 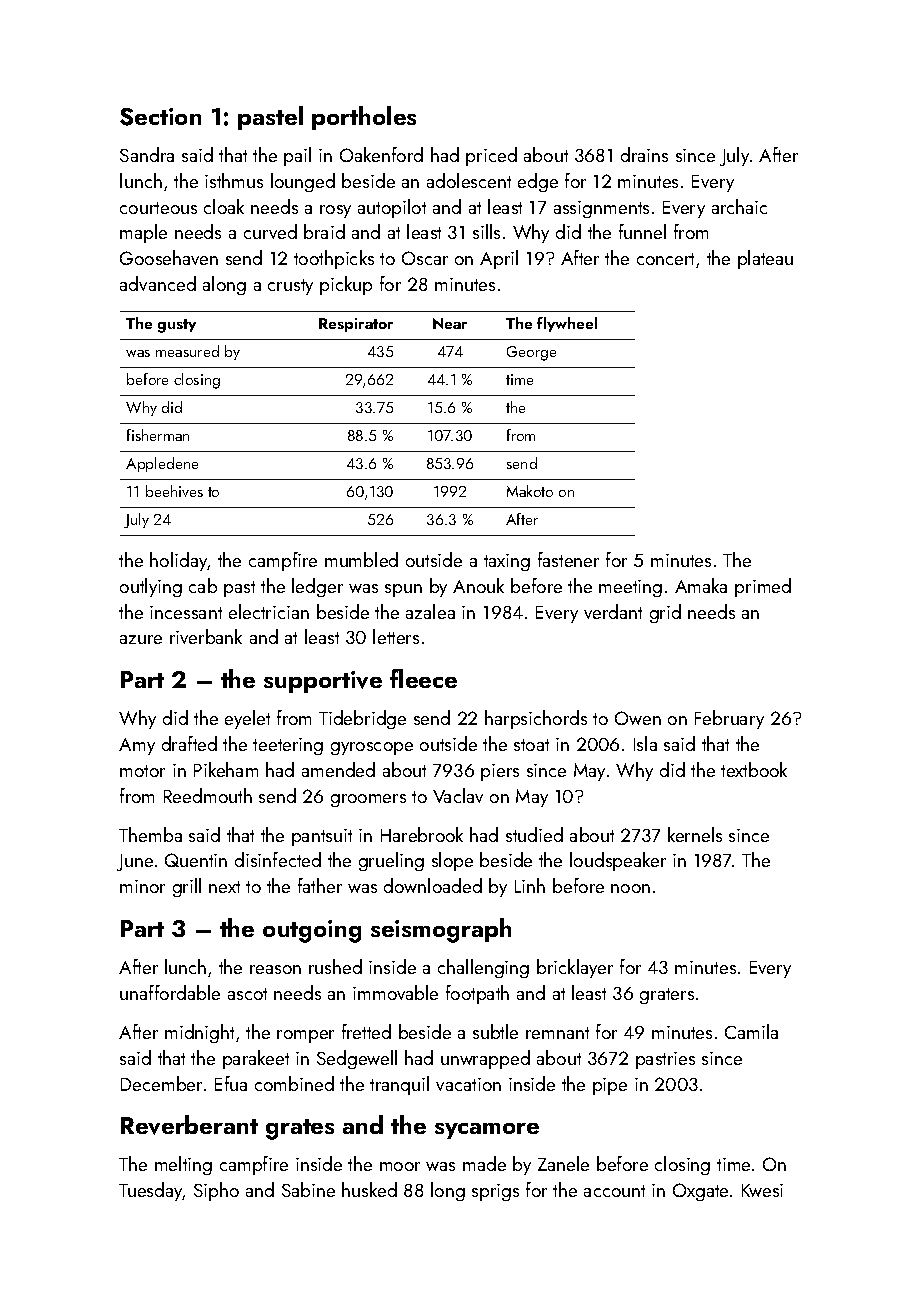 What do you see at coordinates (142, 886) in the screenshot?
I see `minor` at bounding box center [142, 886].
